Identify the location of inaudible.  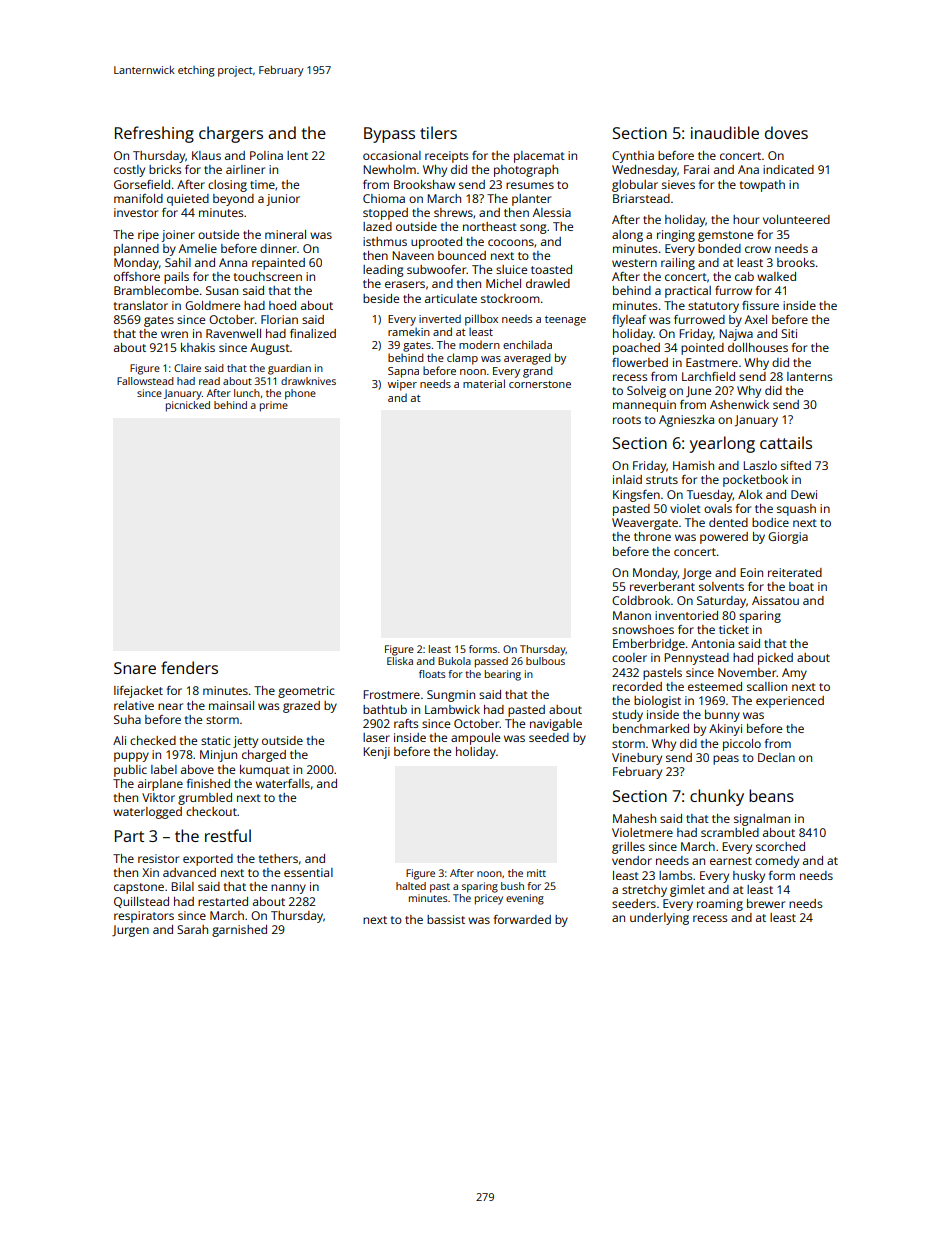
(725, 132).
